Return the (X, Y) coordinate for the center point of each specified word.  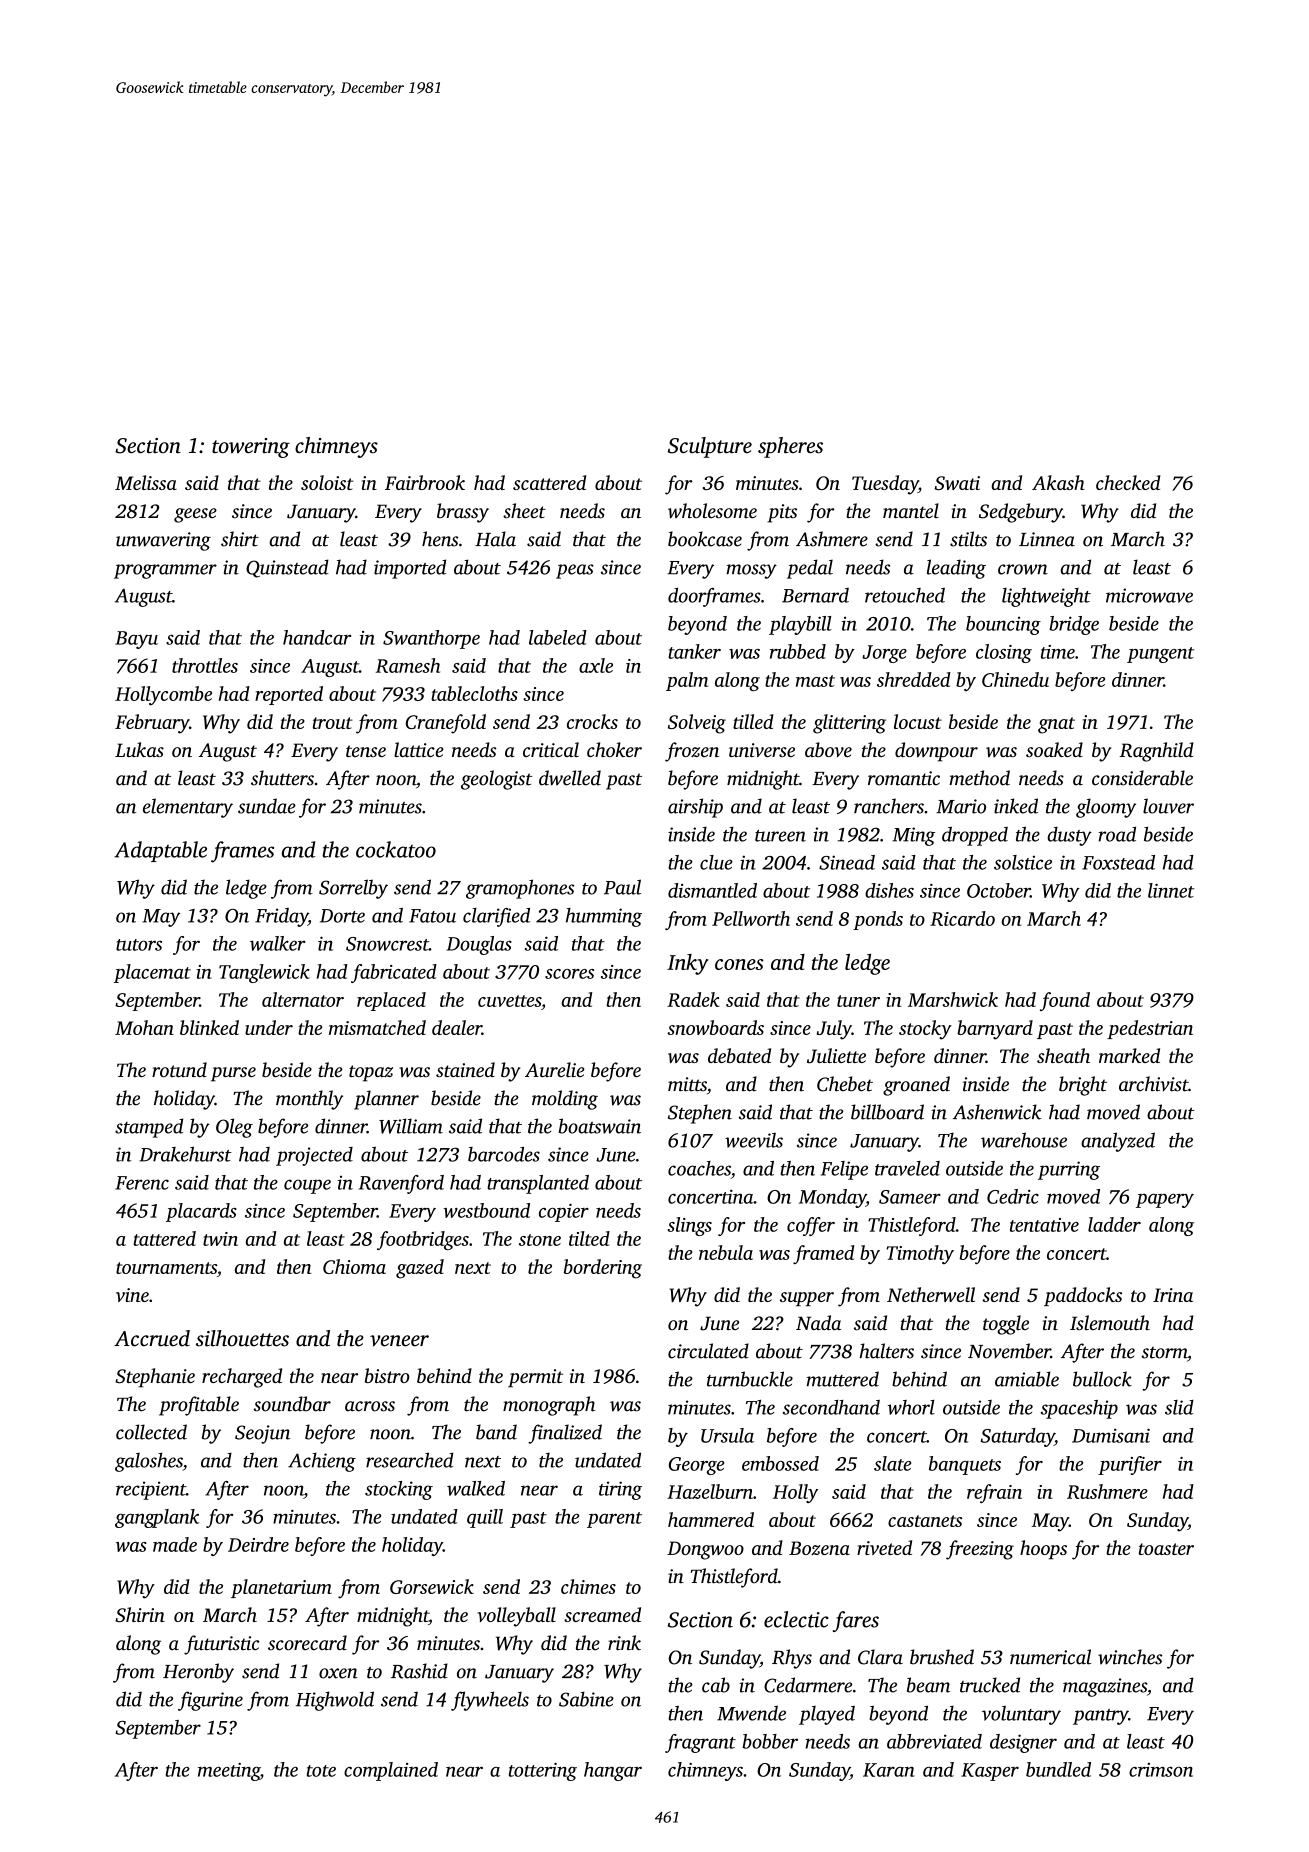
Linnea (1047, 539)
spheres (790, 447)
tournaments (166, 1268)
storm (1164, 1353)
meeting (229, 1772)
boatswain (600, 1126)
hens (440, 539)
